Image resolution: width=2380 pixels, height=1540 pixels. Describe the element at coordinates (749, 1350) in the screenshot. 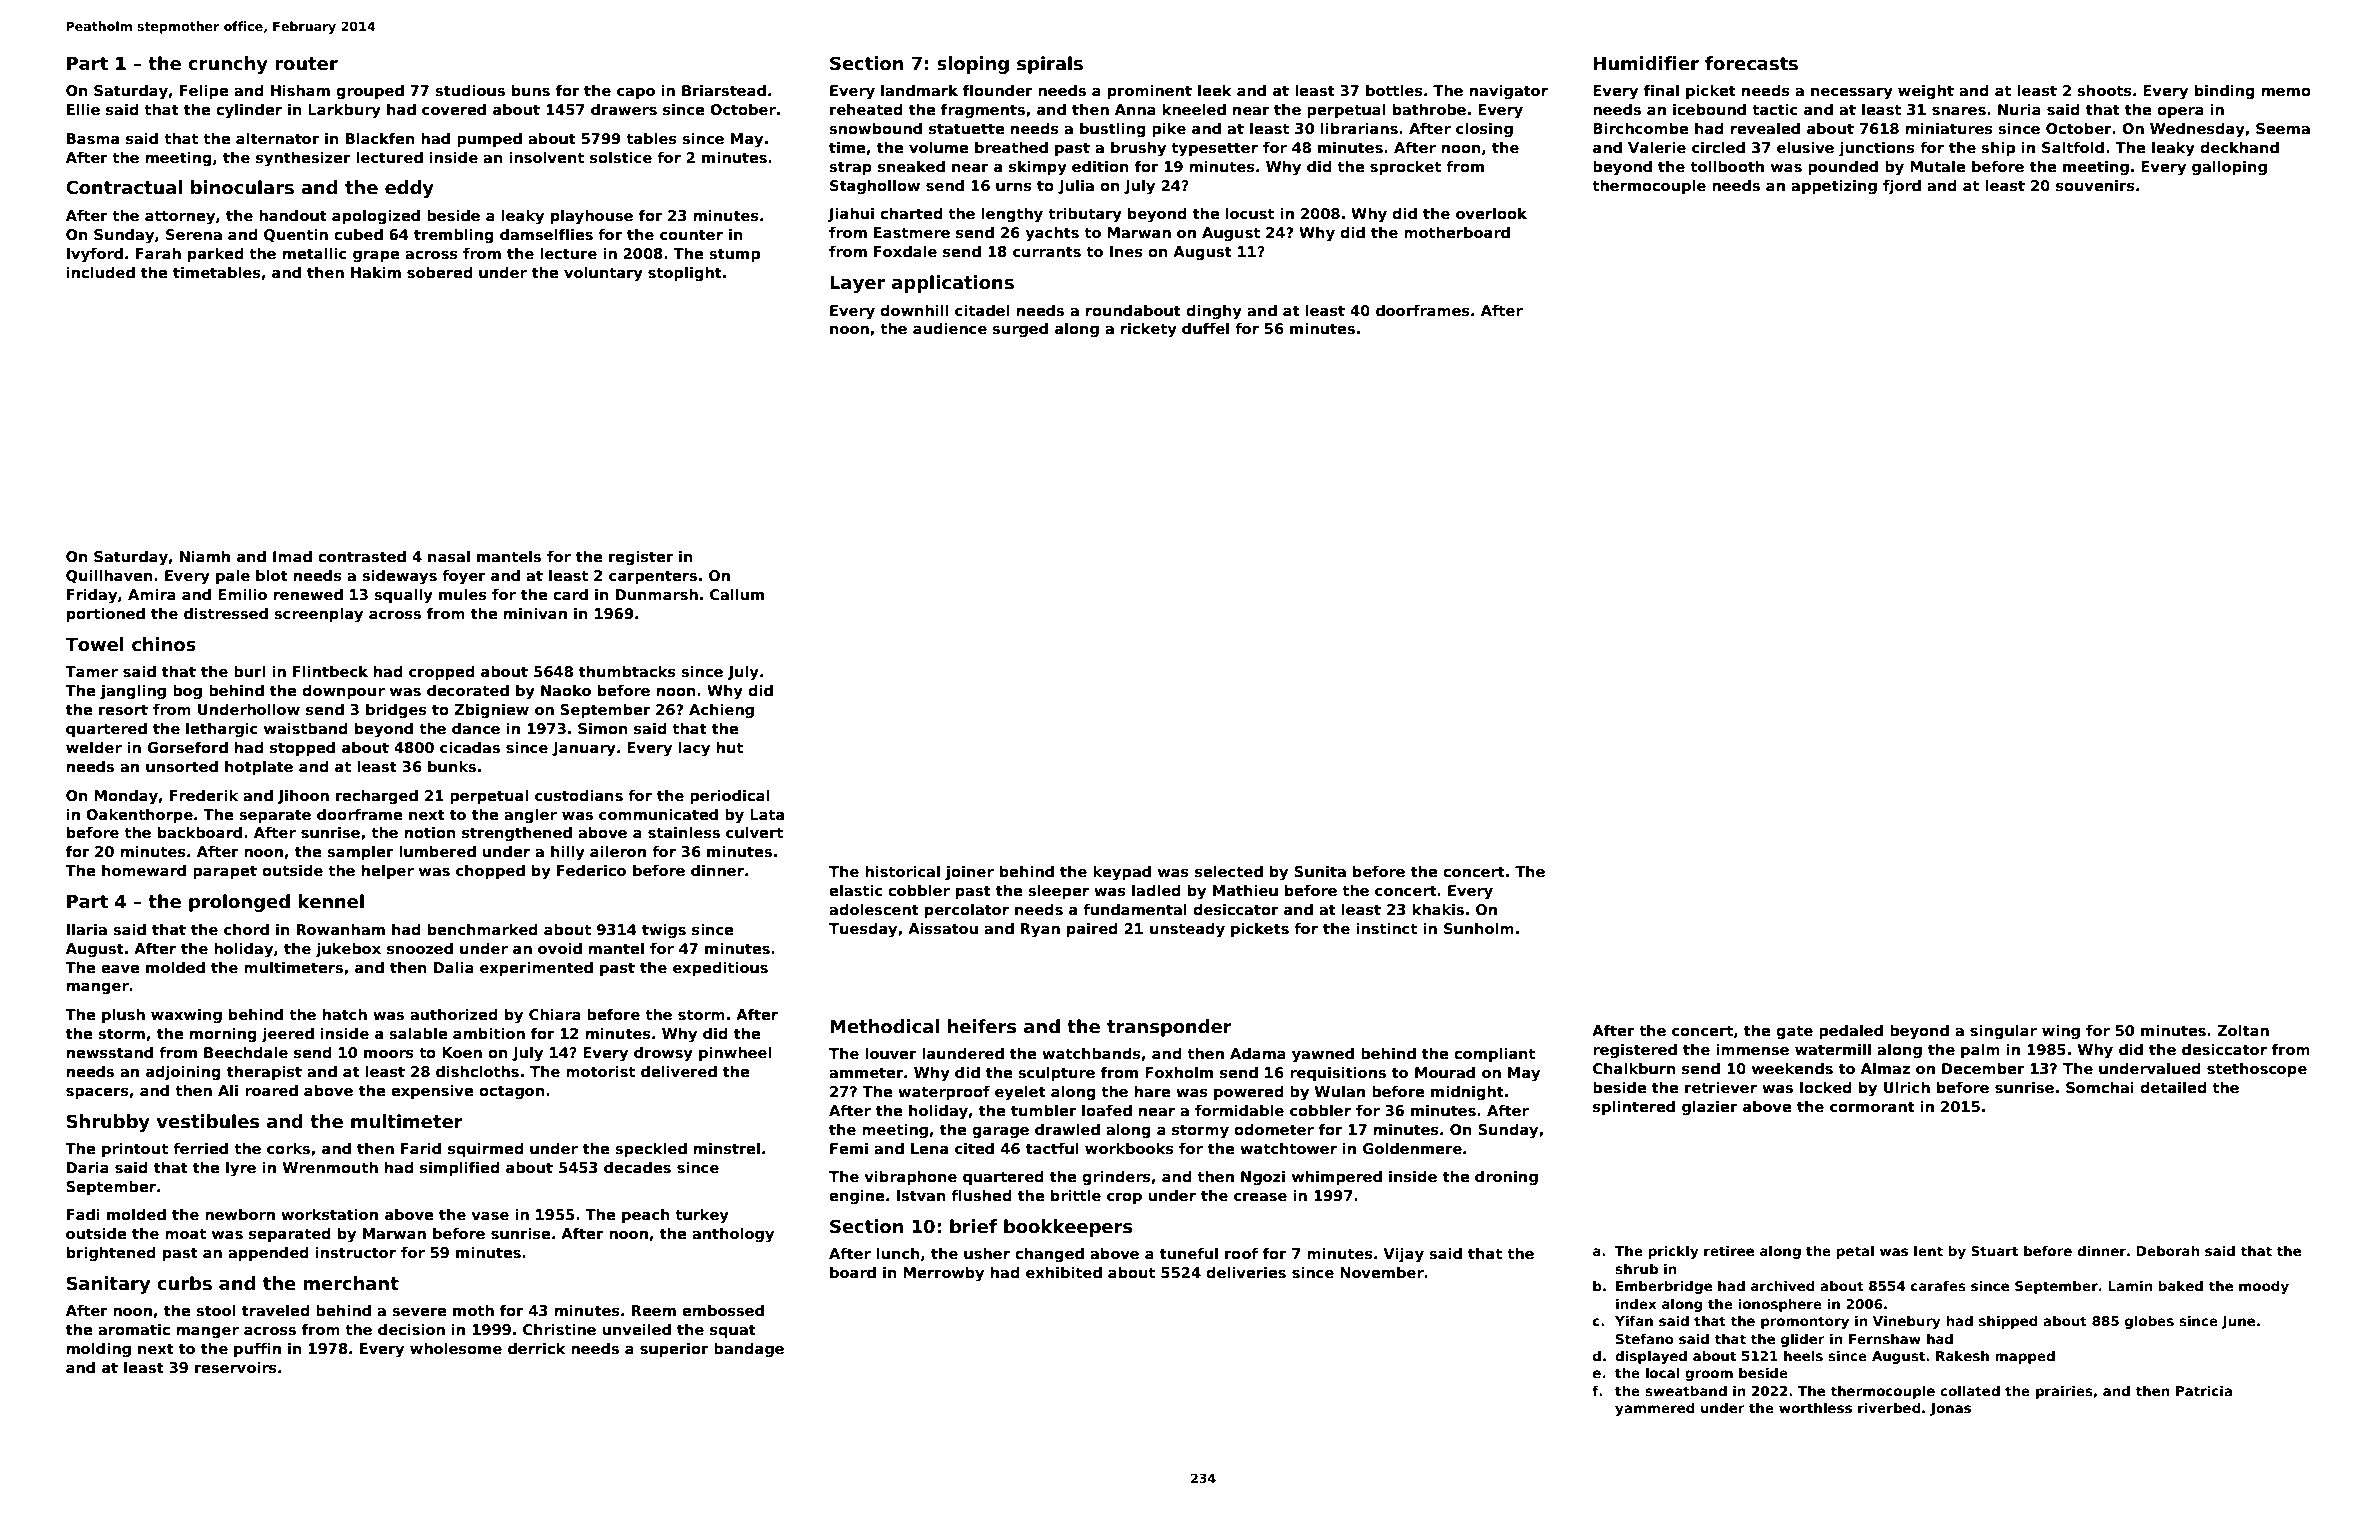

I see `bandage` at that location.
